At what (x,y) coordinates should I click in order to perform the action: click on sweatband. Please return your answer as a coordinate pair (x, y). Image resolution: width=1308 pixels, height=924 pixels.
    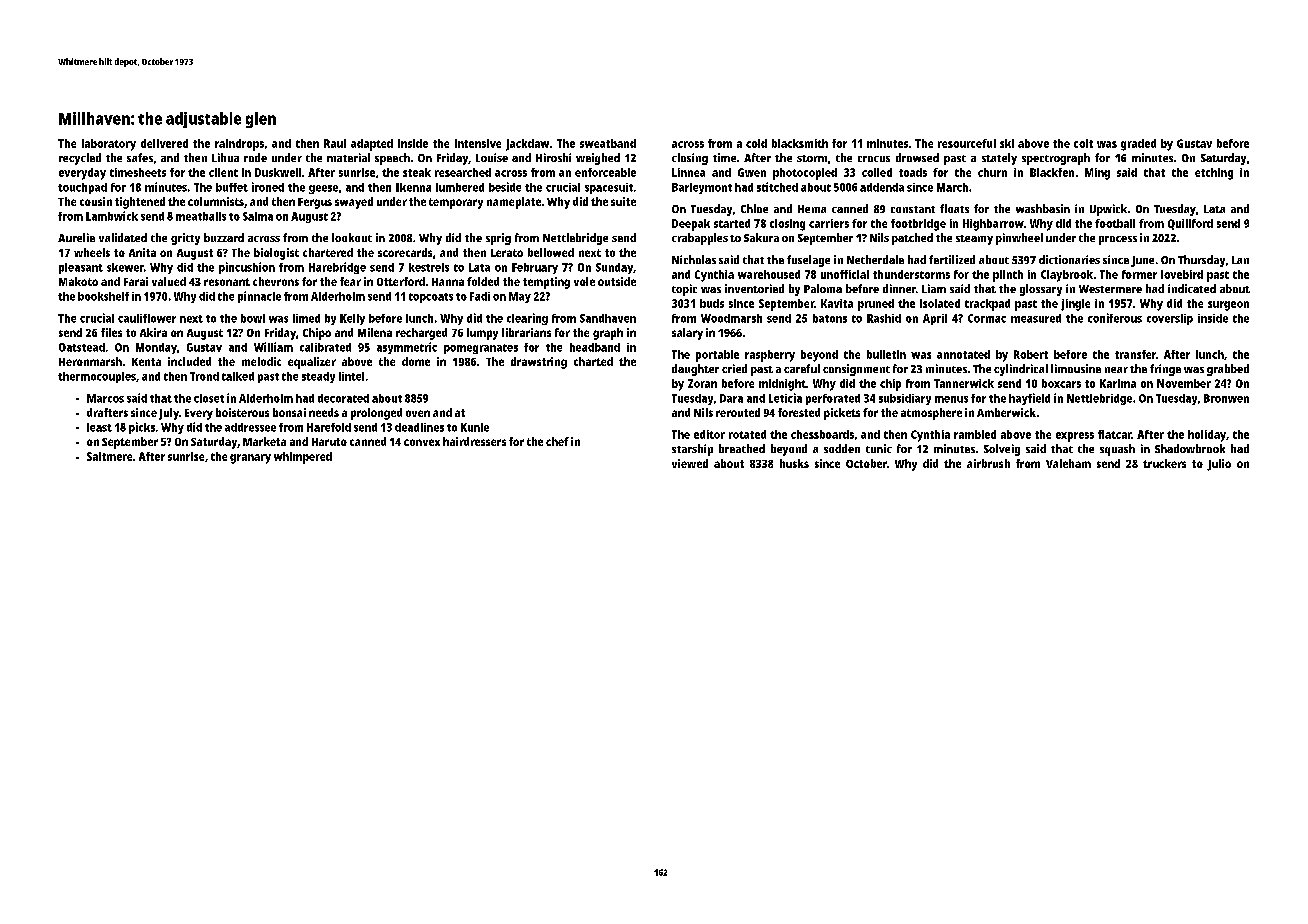
    Looking at the image, I should click on (608, 143).
